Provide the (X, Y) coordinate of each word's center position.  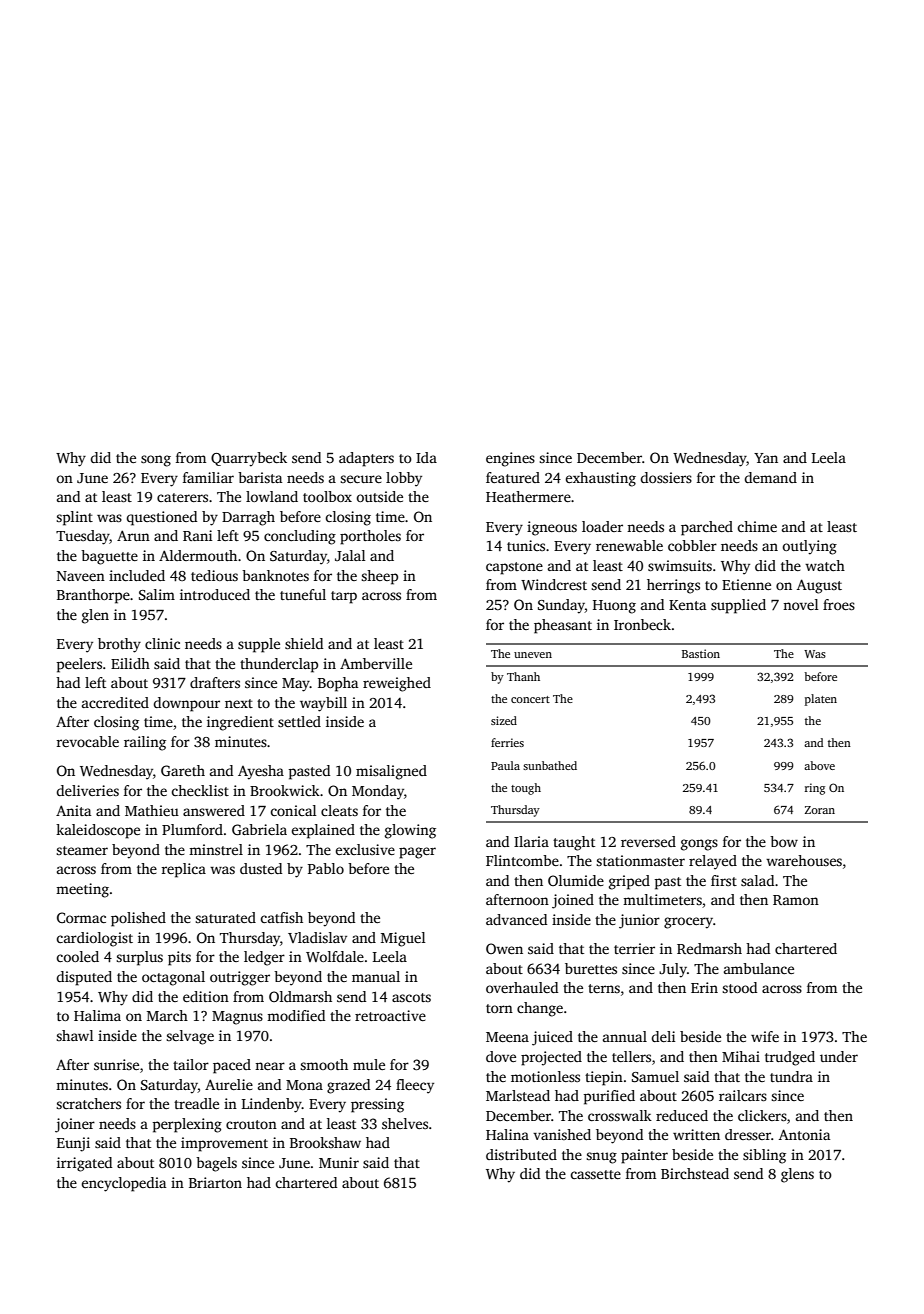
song (156, 461)
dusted (261, 868)
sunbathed (550, 765)
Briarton (215, 1182)
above (819, 765)
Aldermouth (198, 555)
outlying (810, 547)
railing (145, 743)
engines (510, 459)
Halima (97, 1015)
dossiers (666, 477)
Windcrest (554, 584)
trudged (790, 1058)
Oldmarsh (300, 996)
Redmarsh (709, 948)
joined (573, 901)
